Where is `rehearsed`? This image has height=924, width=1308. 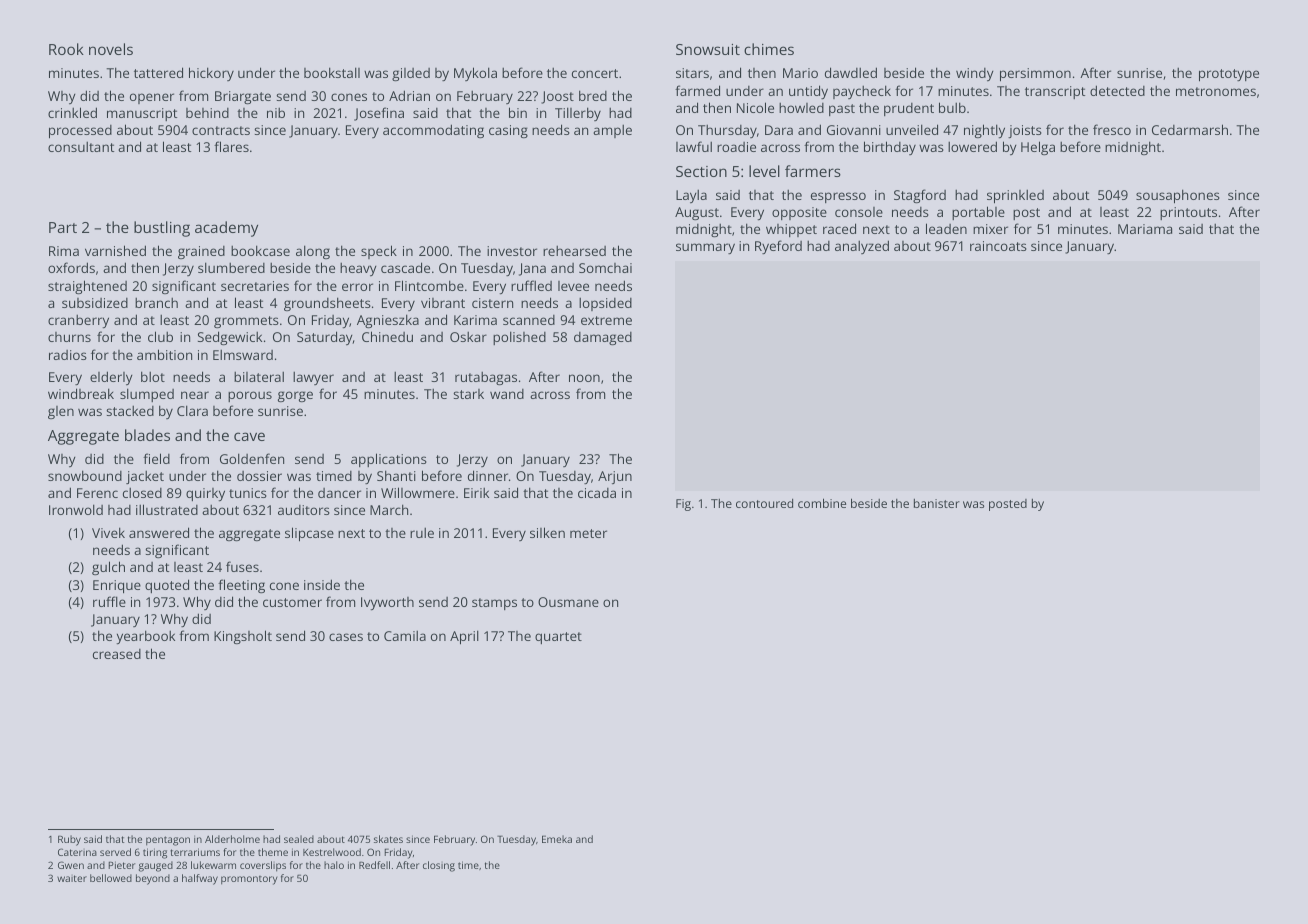 rehearsed is located at coordinates (574, 250).
